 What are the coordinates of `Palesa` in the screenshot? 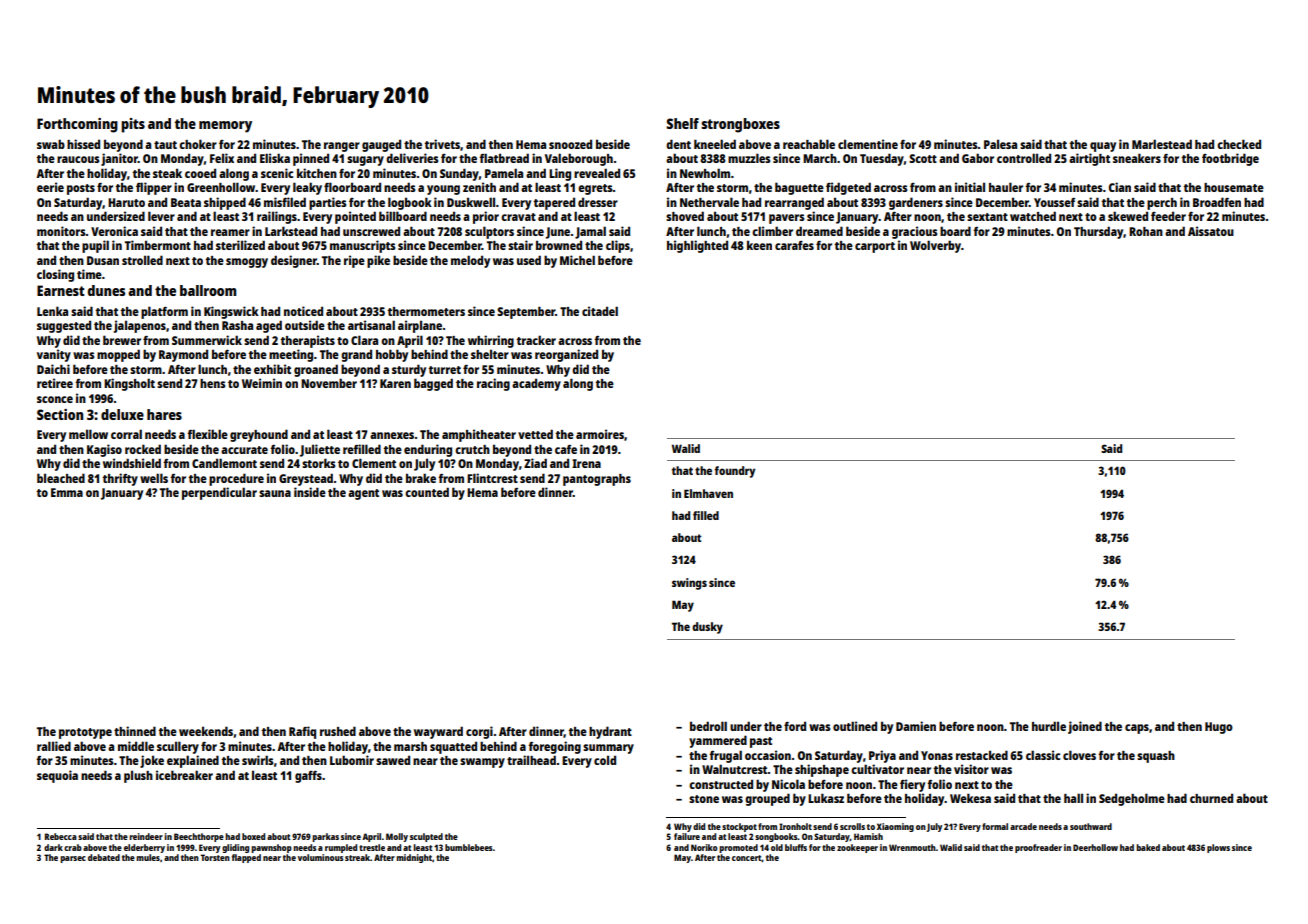 It's located at (1000, 144).
